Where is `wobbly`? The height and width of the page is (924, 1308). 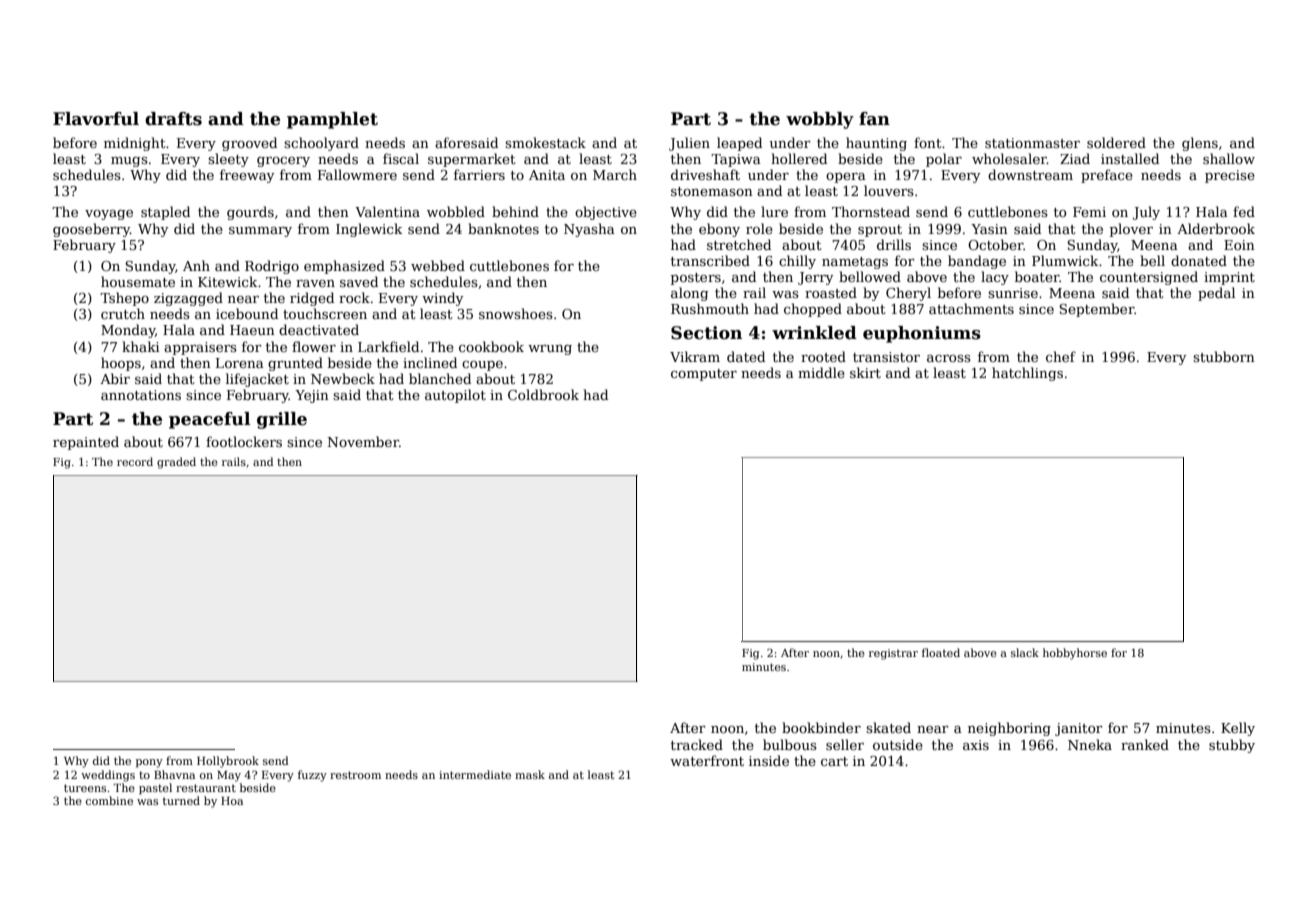 wobbly is located at coordinates (820, 120).
